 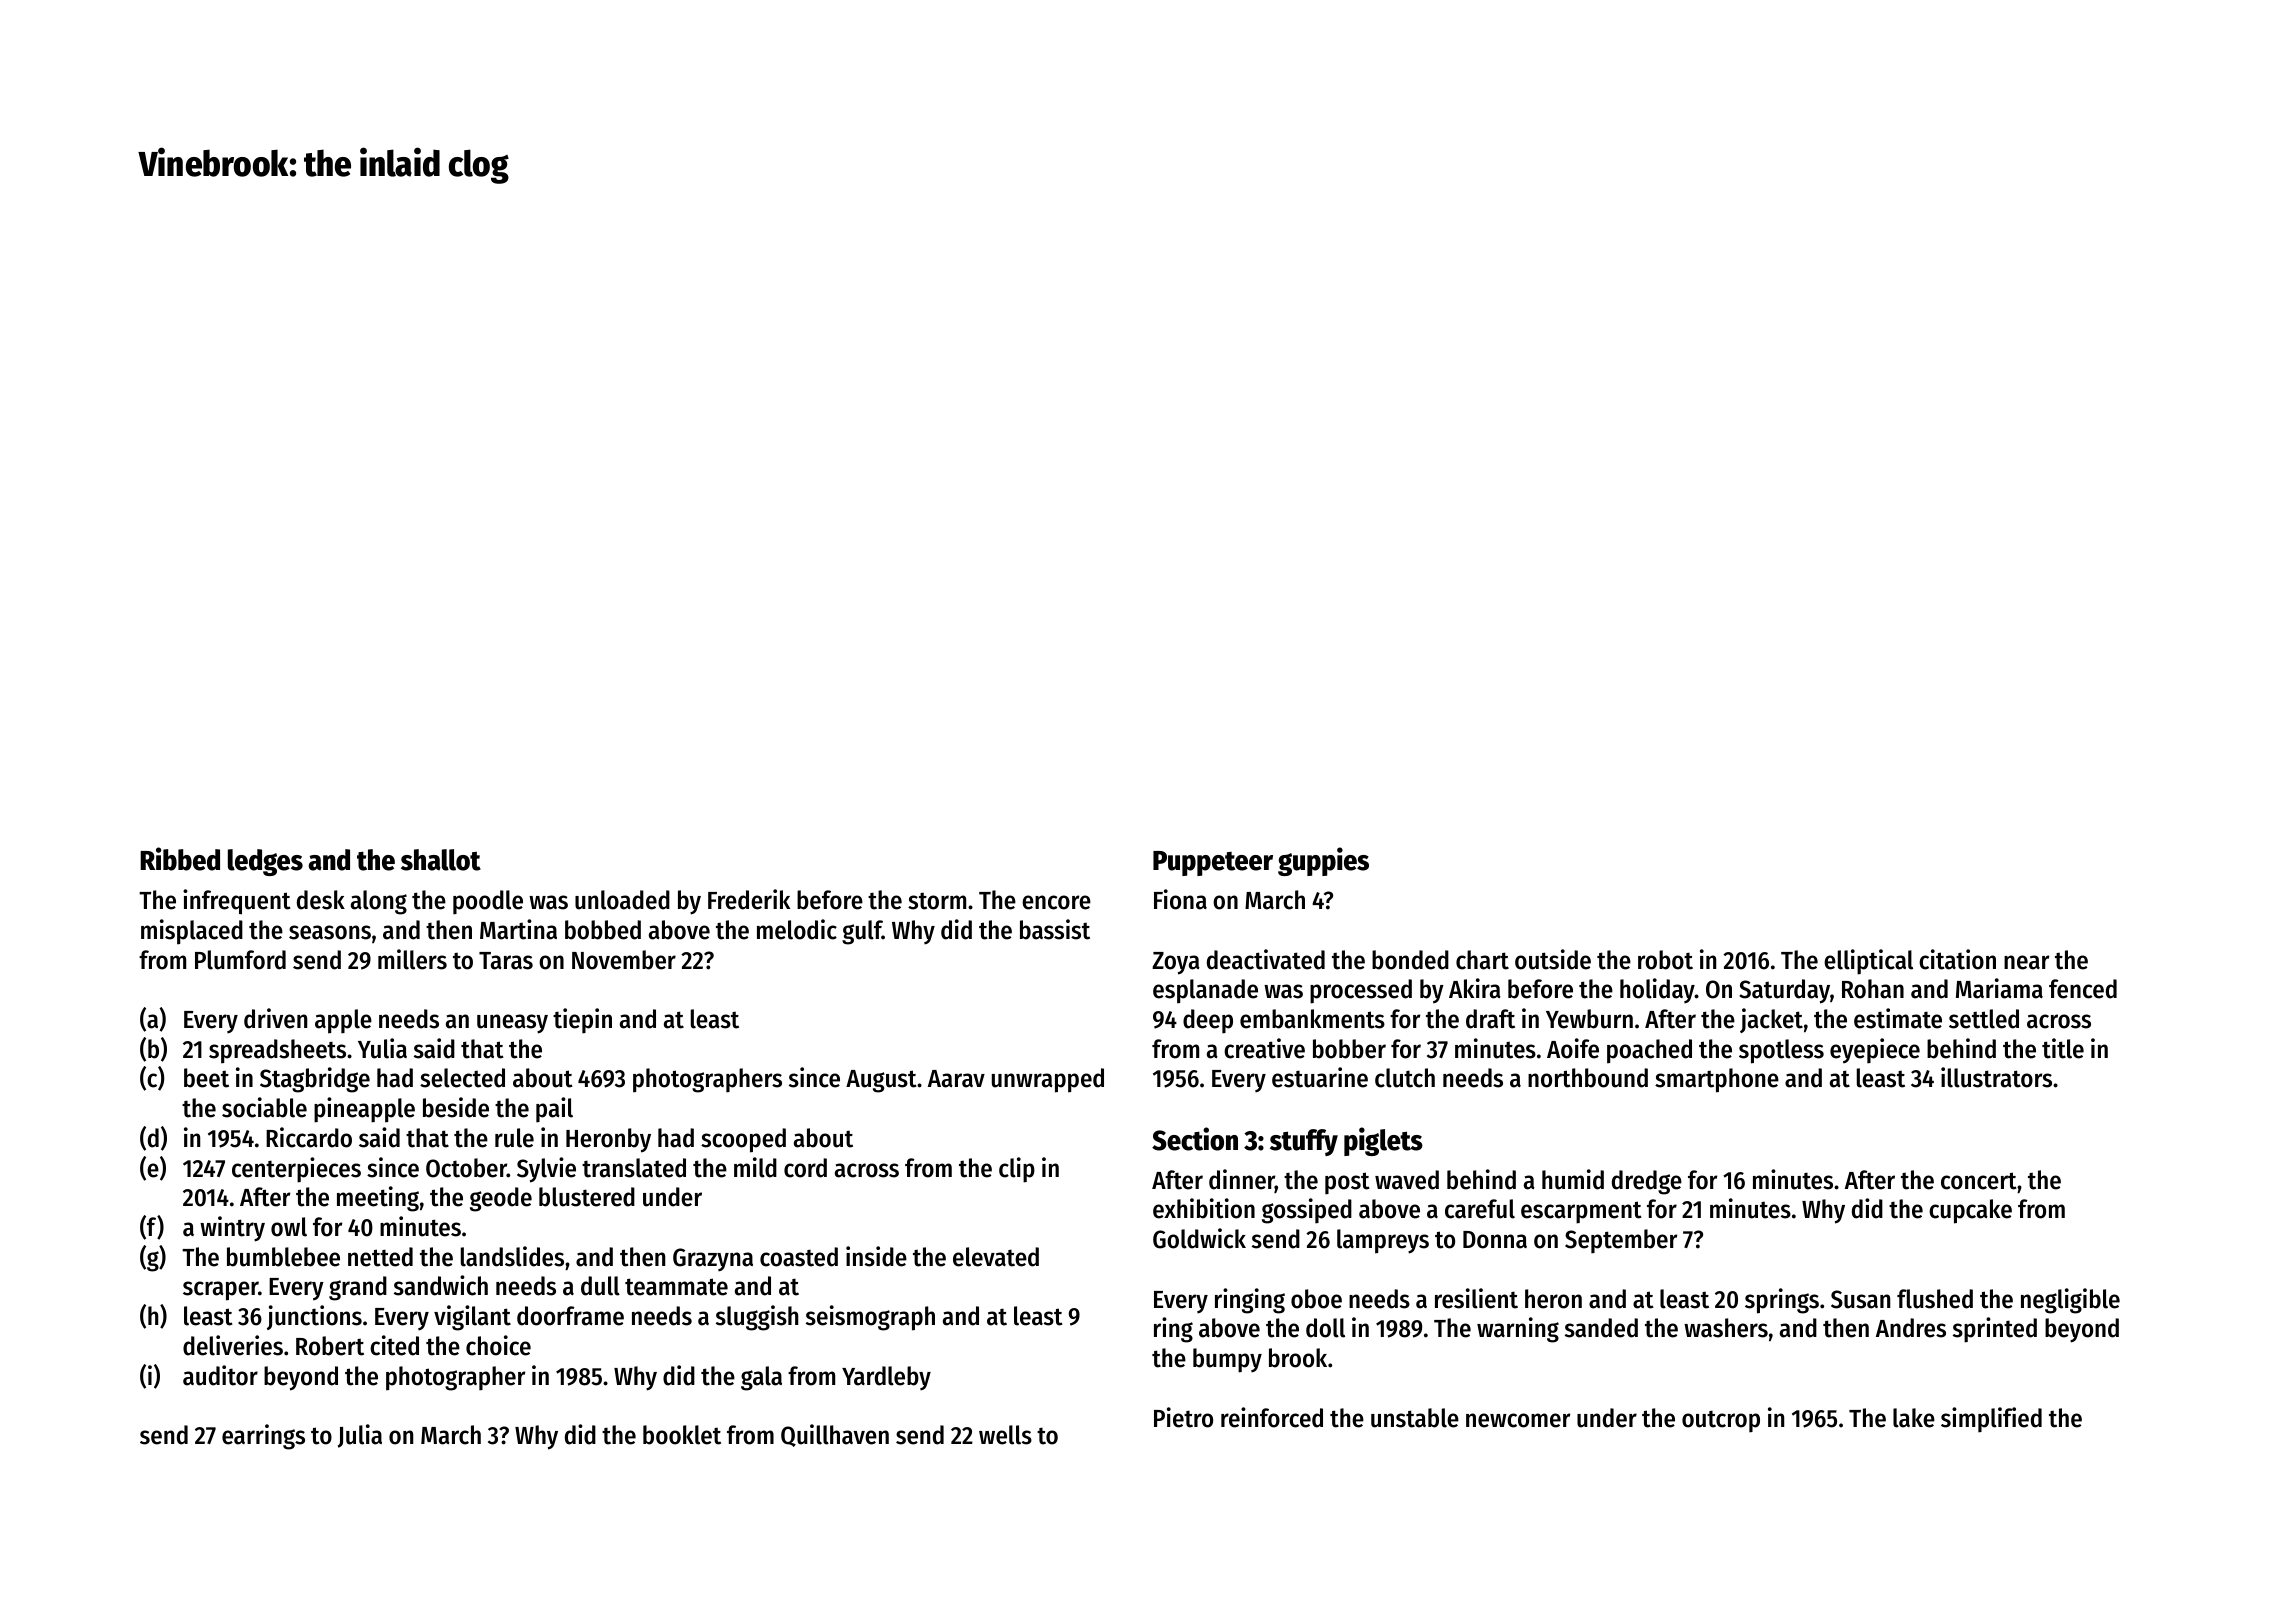 I want to click on smartphone, so click(x=1717, y=1080).
